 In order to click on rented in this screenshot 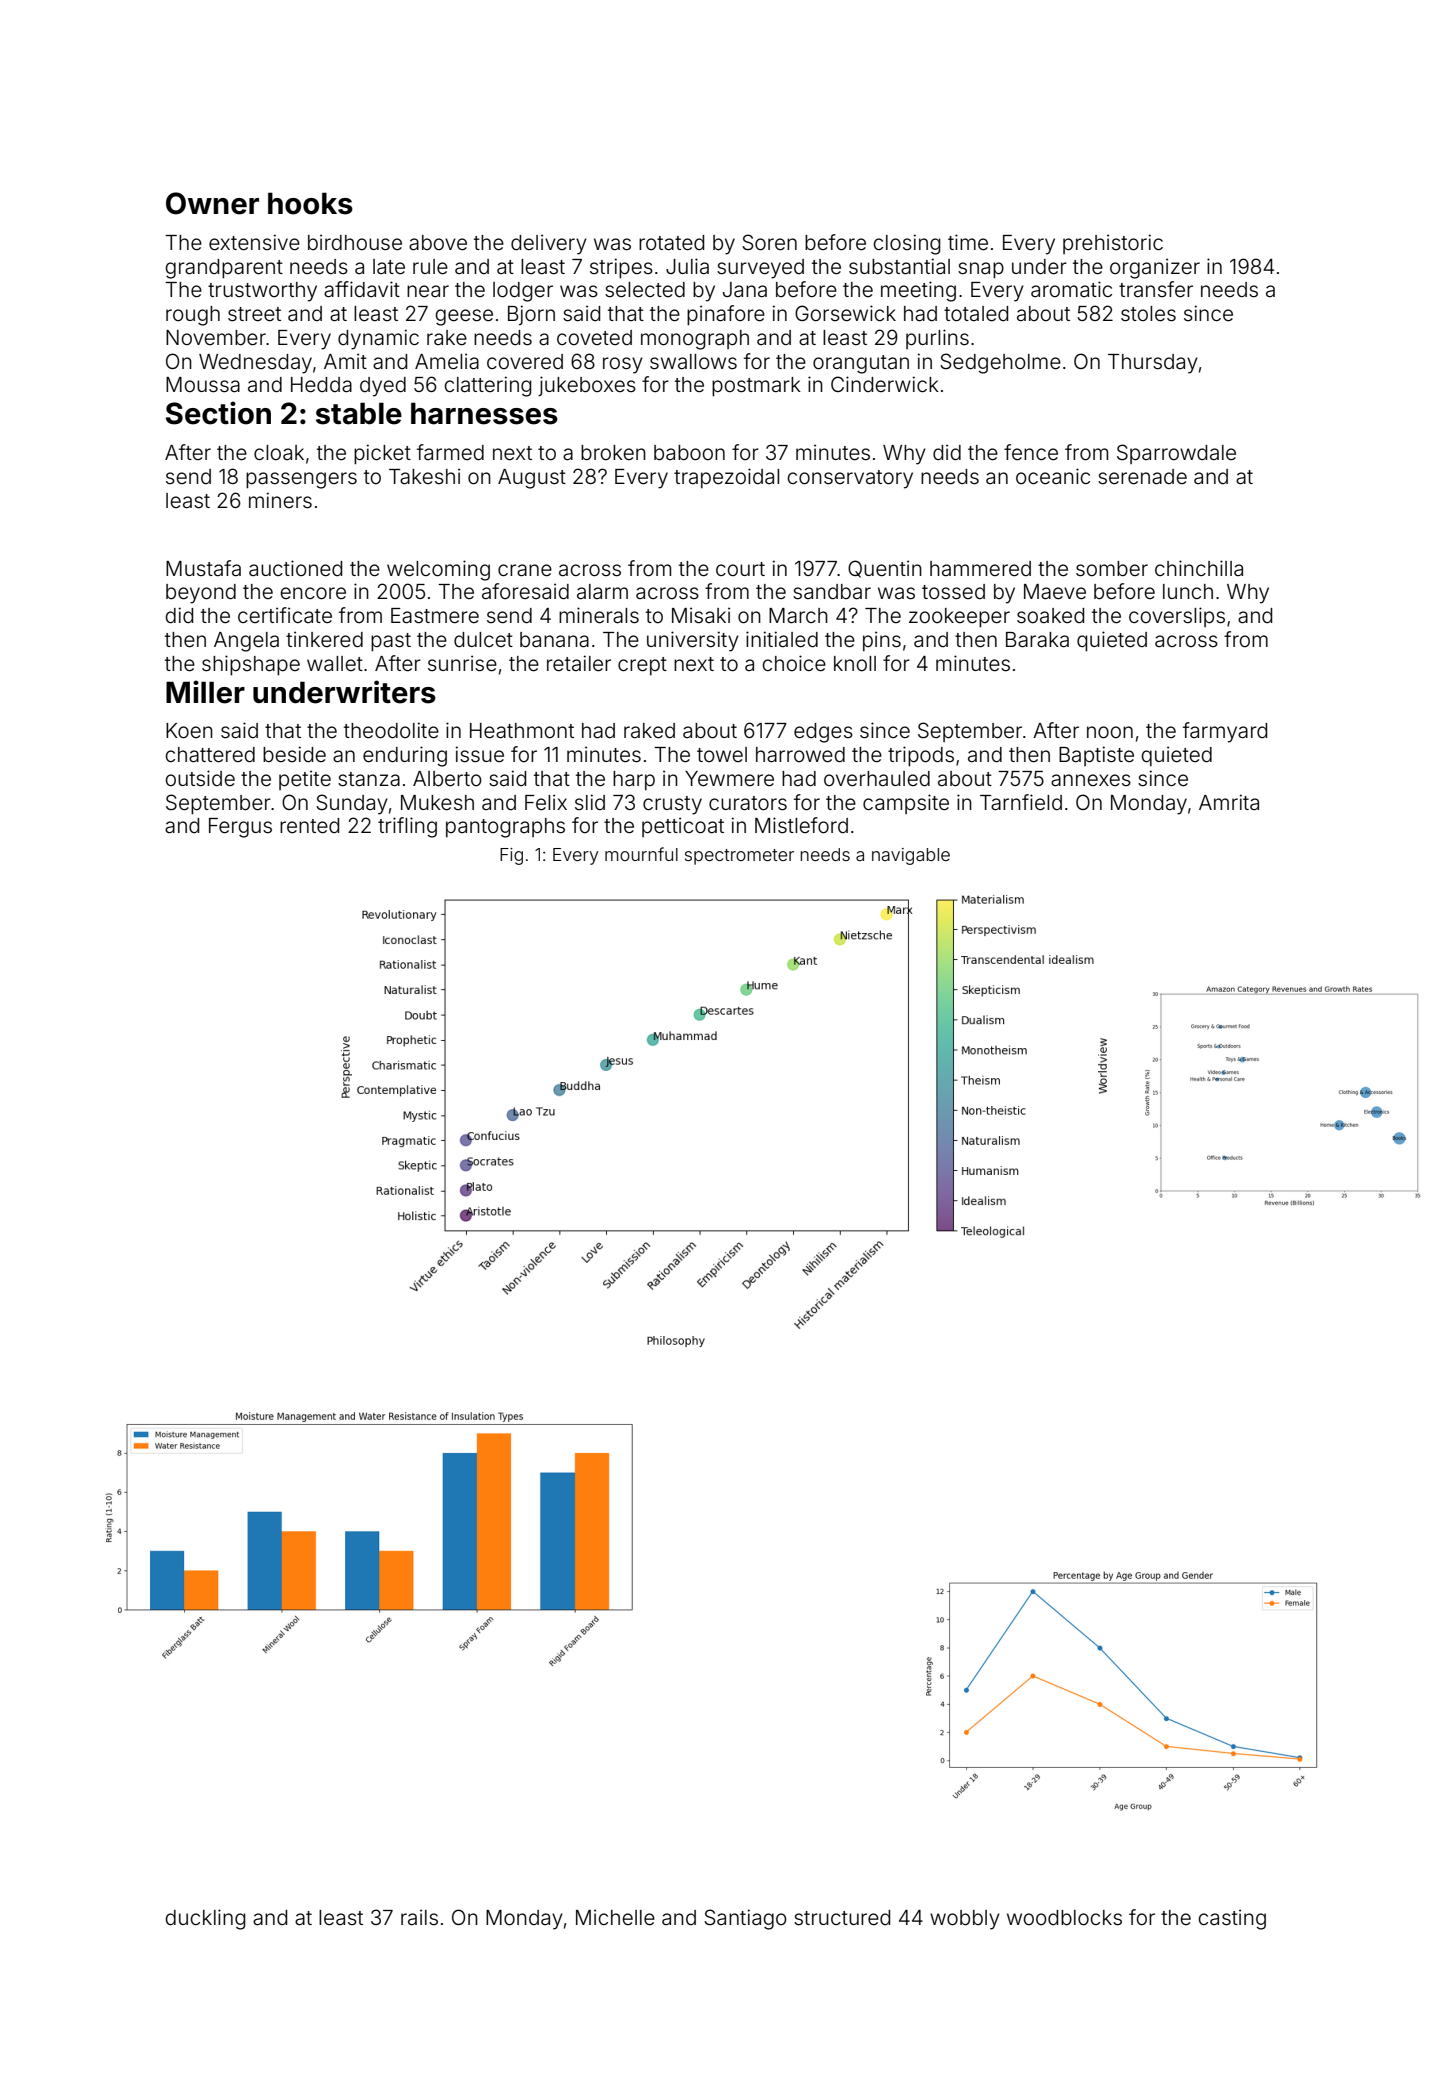, I will do `click(309, 826)`.
